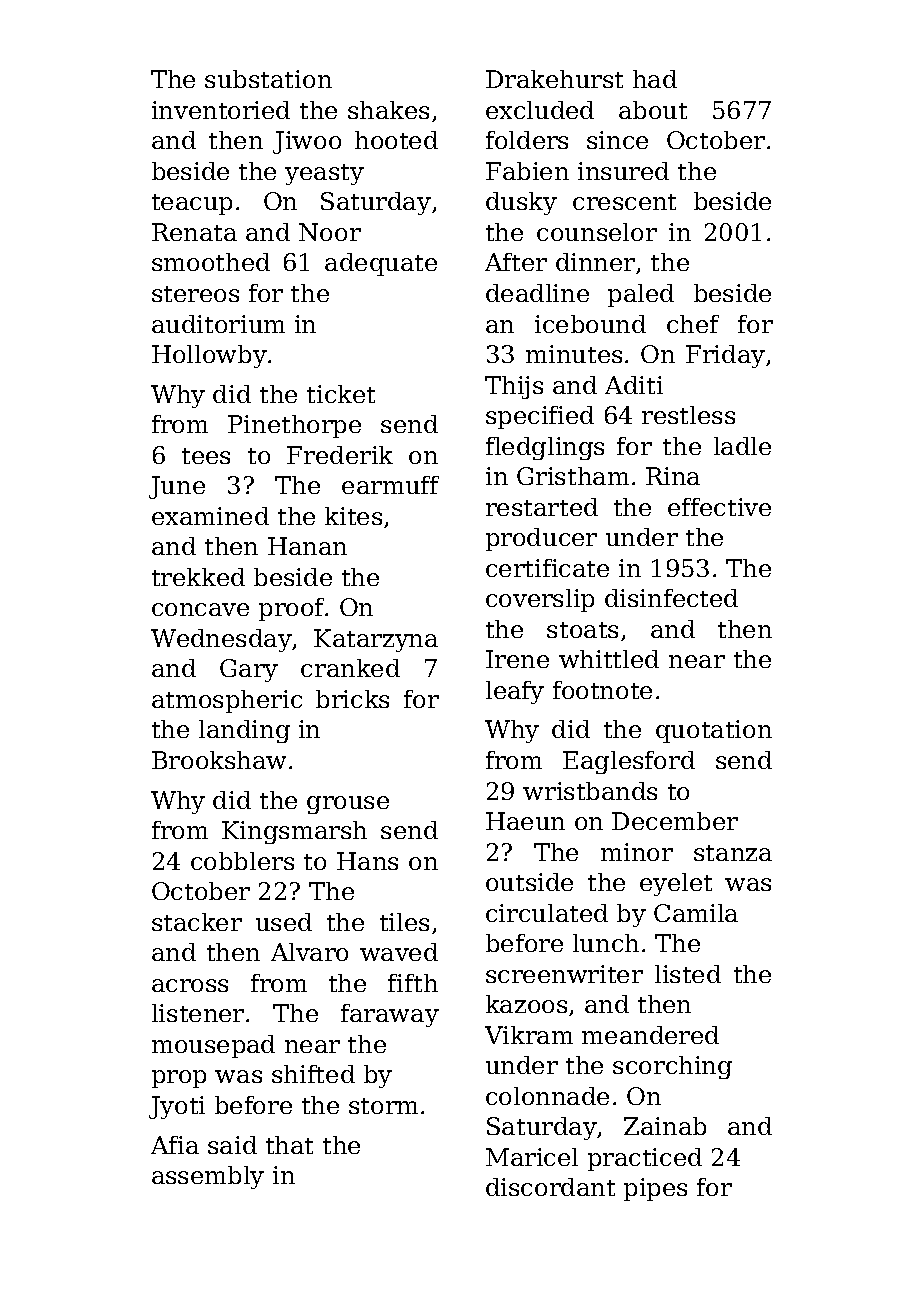  I want to click on assembly, so click(208, 1177).
